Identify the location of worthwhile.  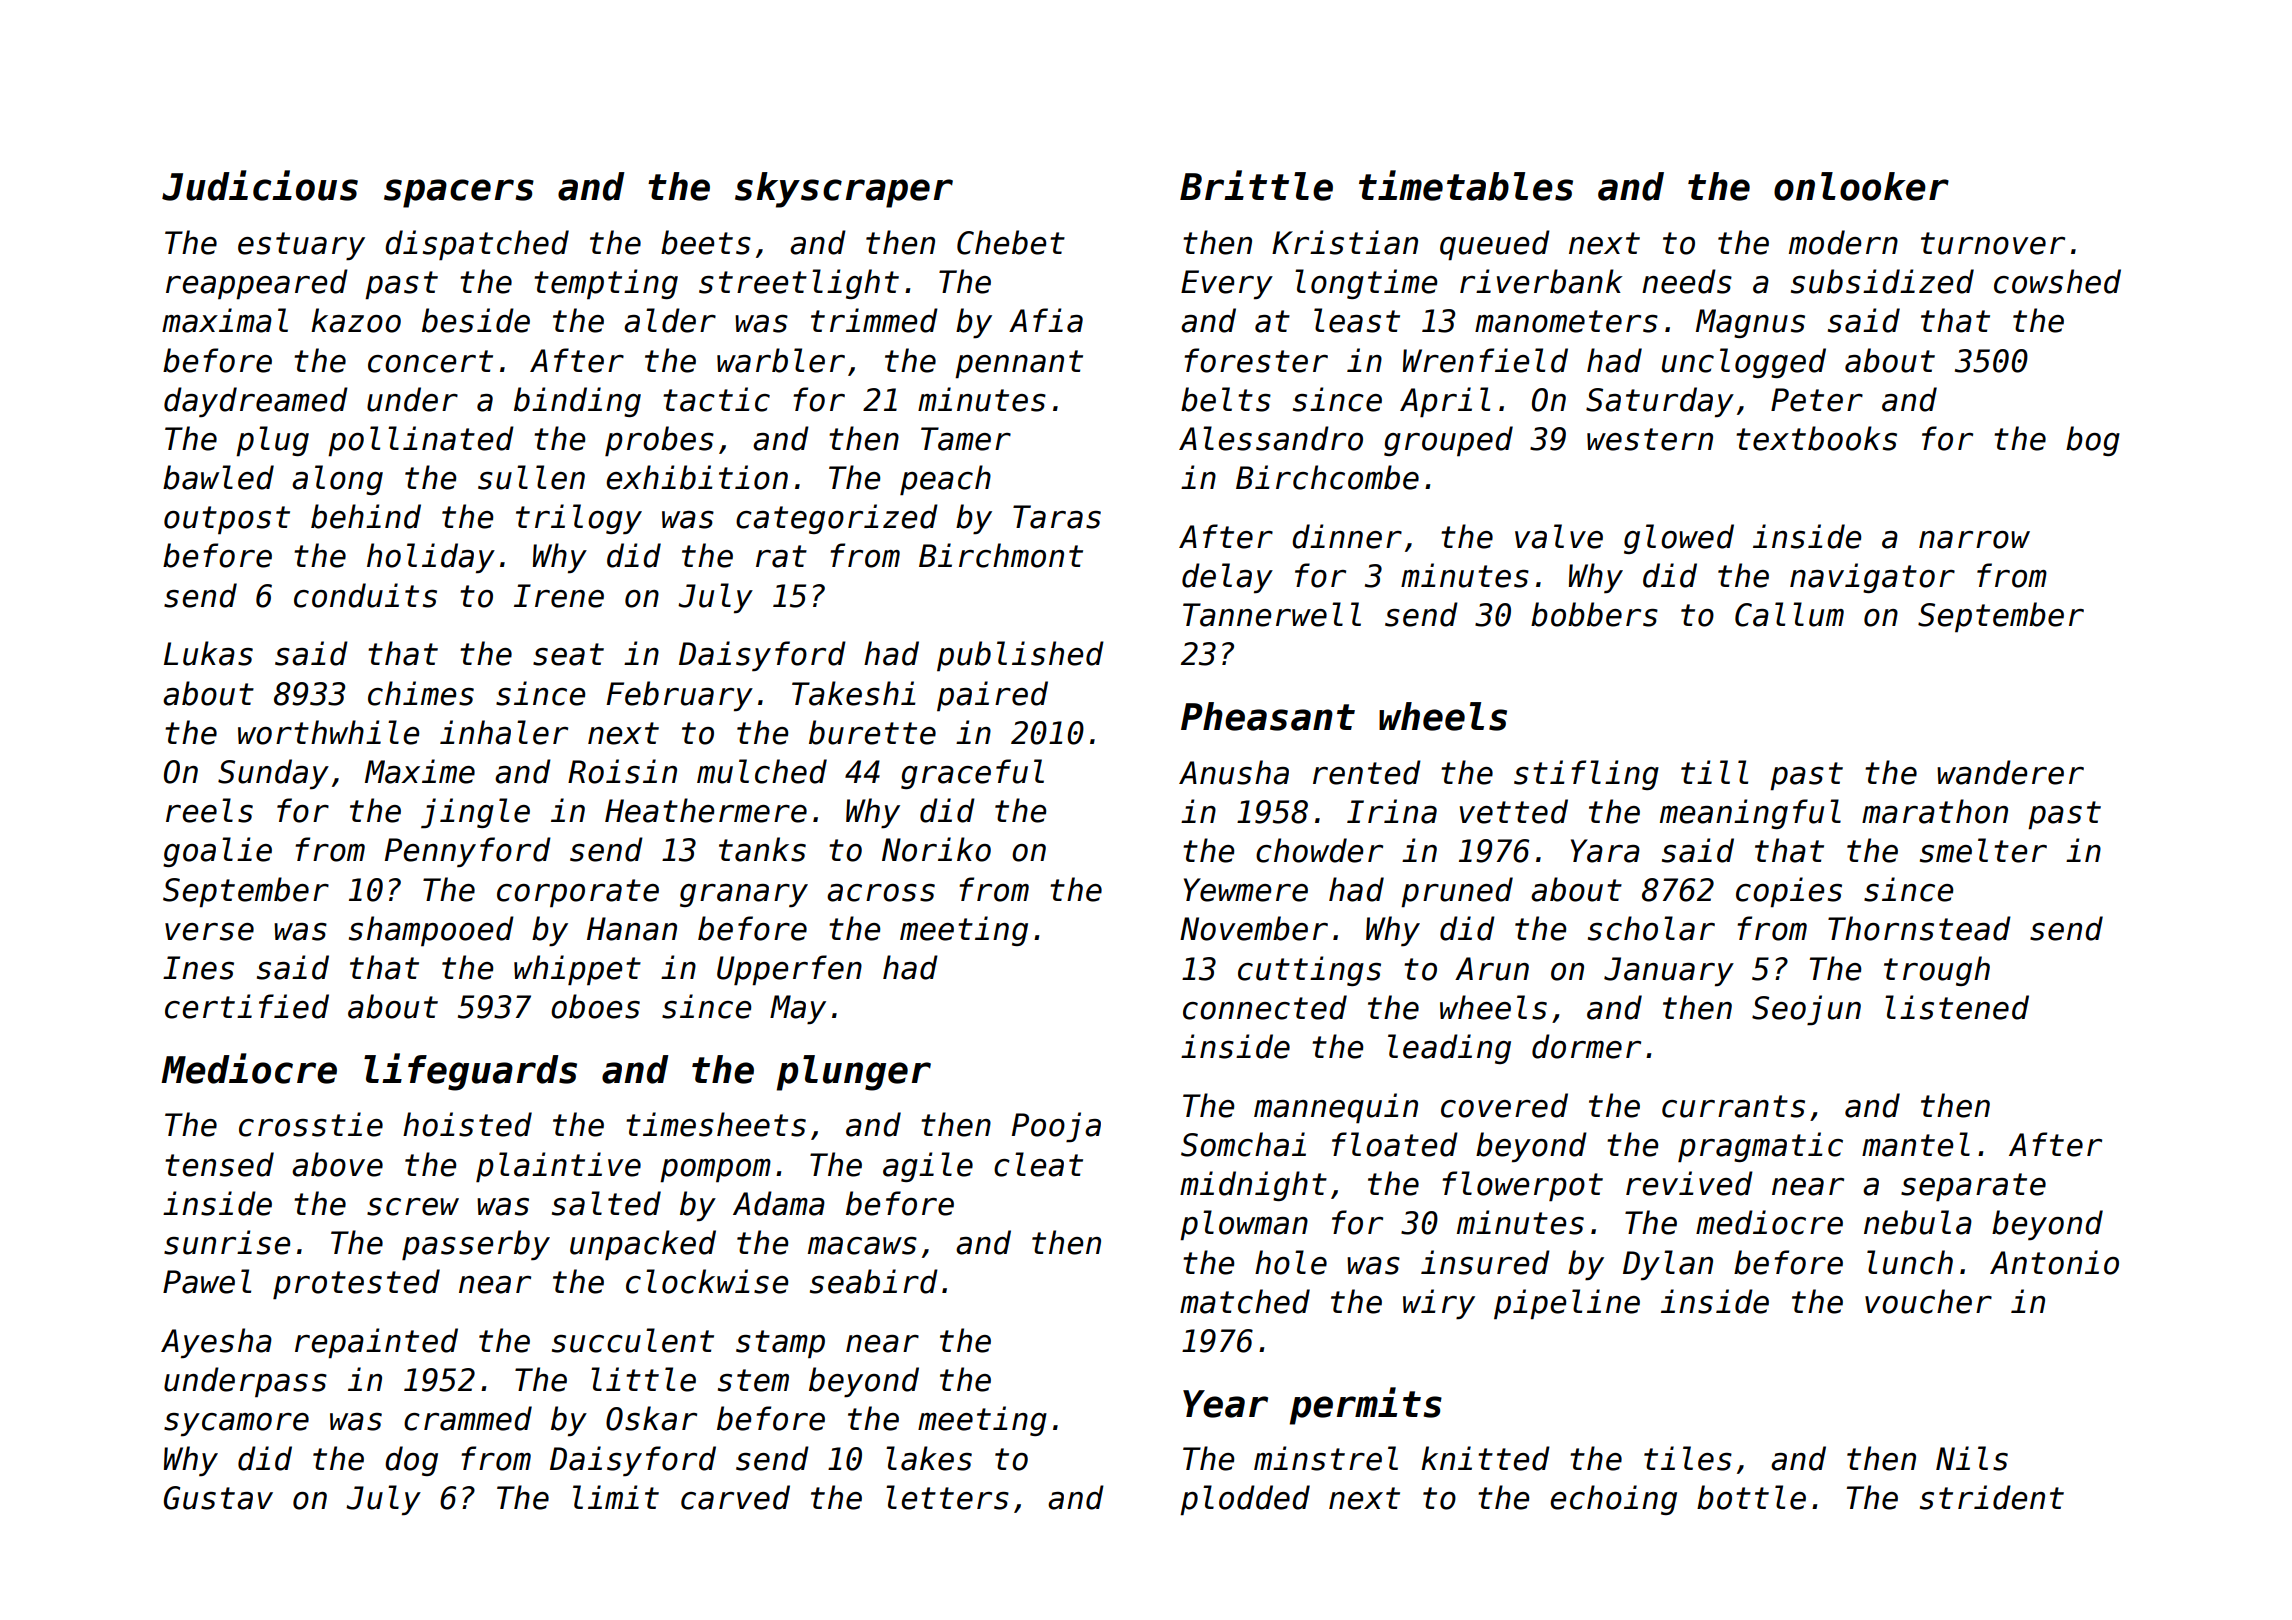
(328, 732).
